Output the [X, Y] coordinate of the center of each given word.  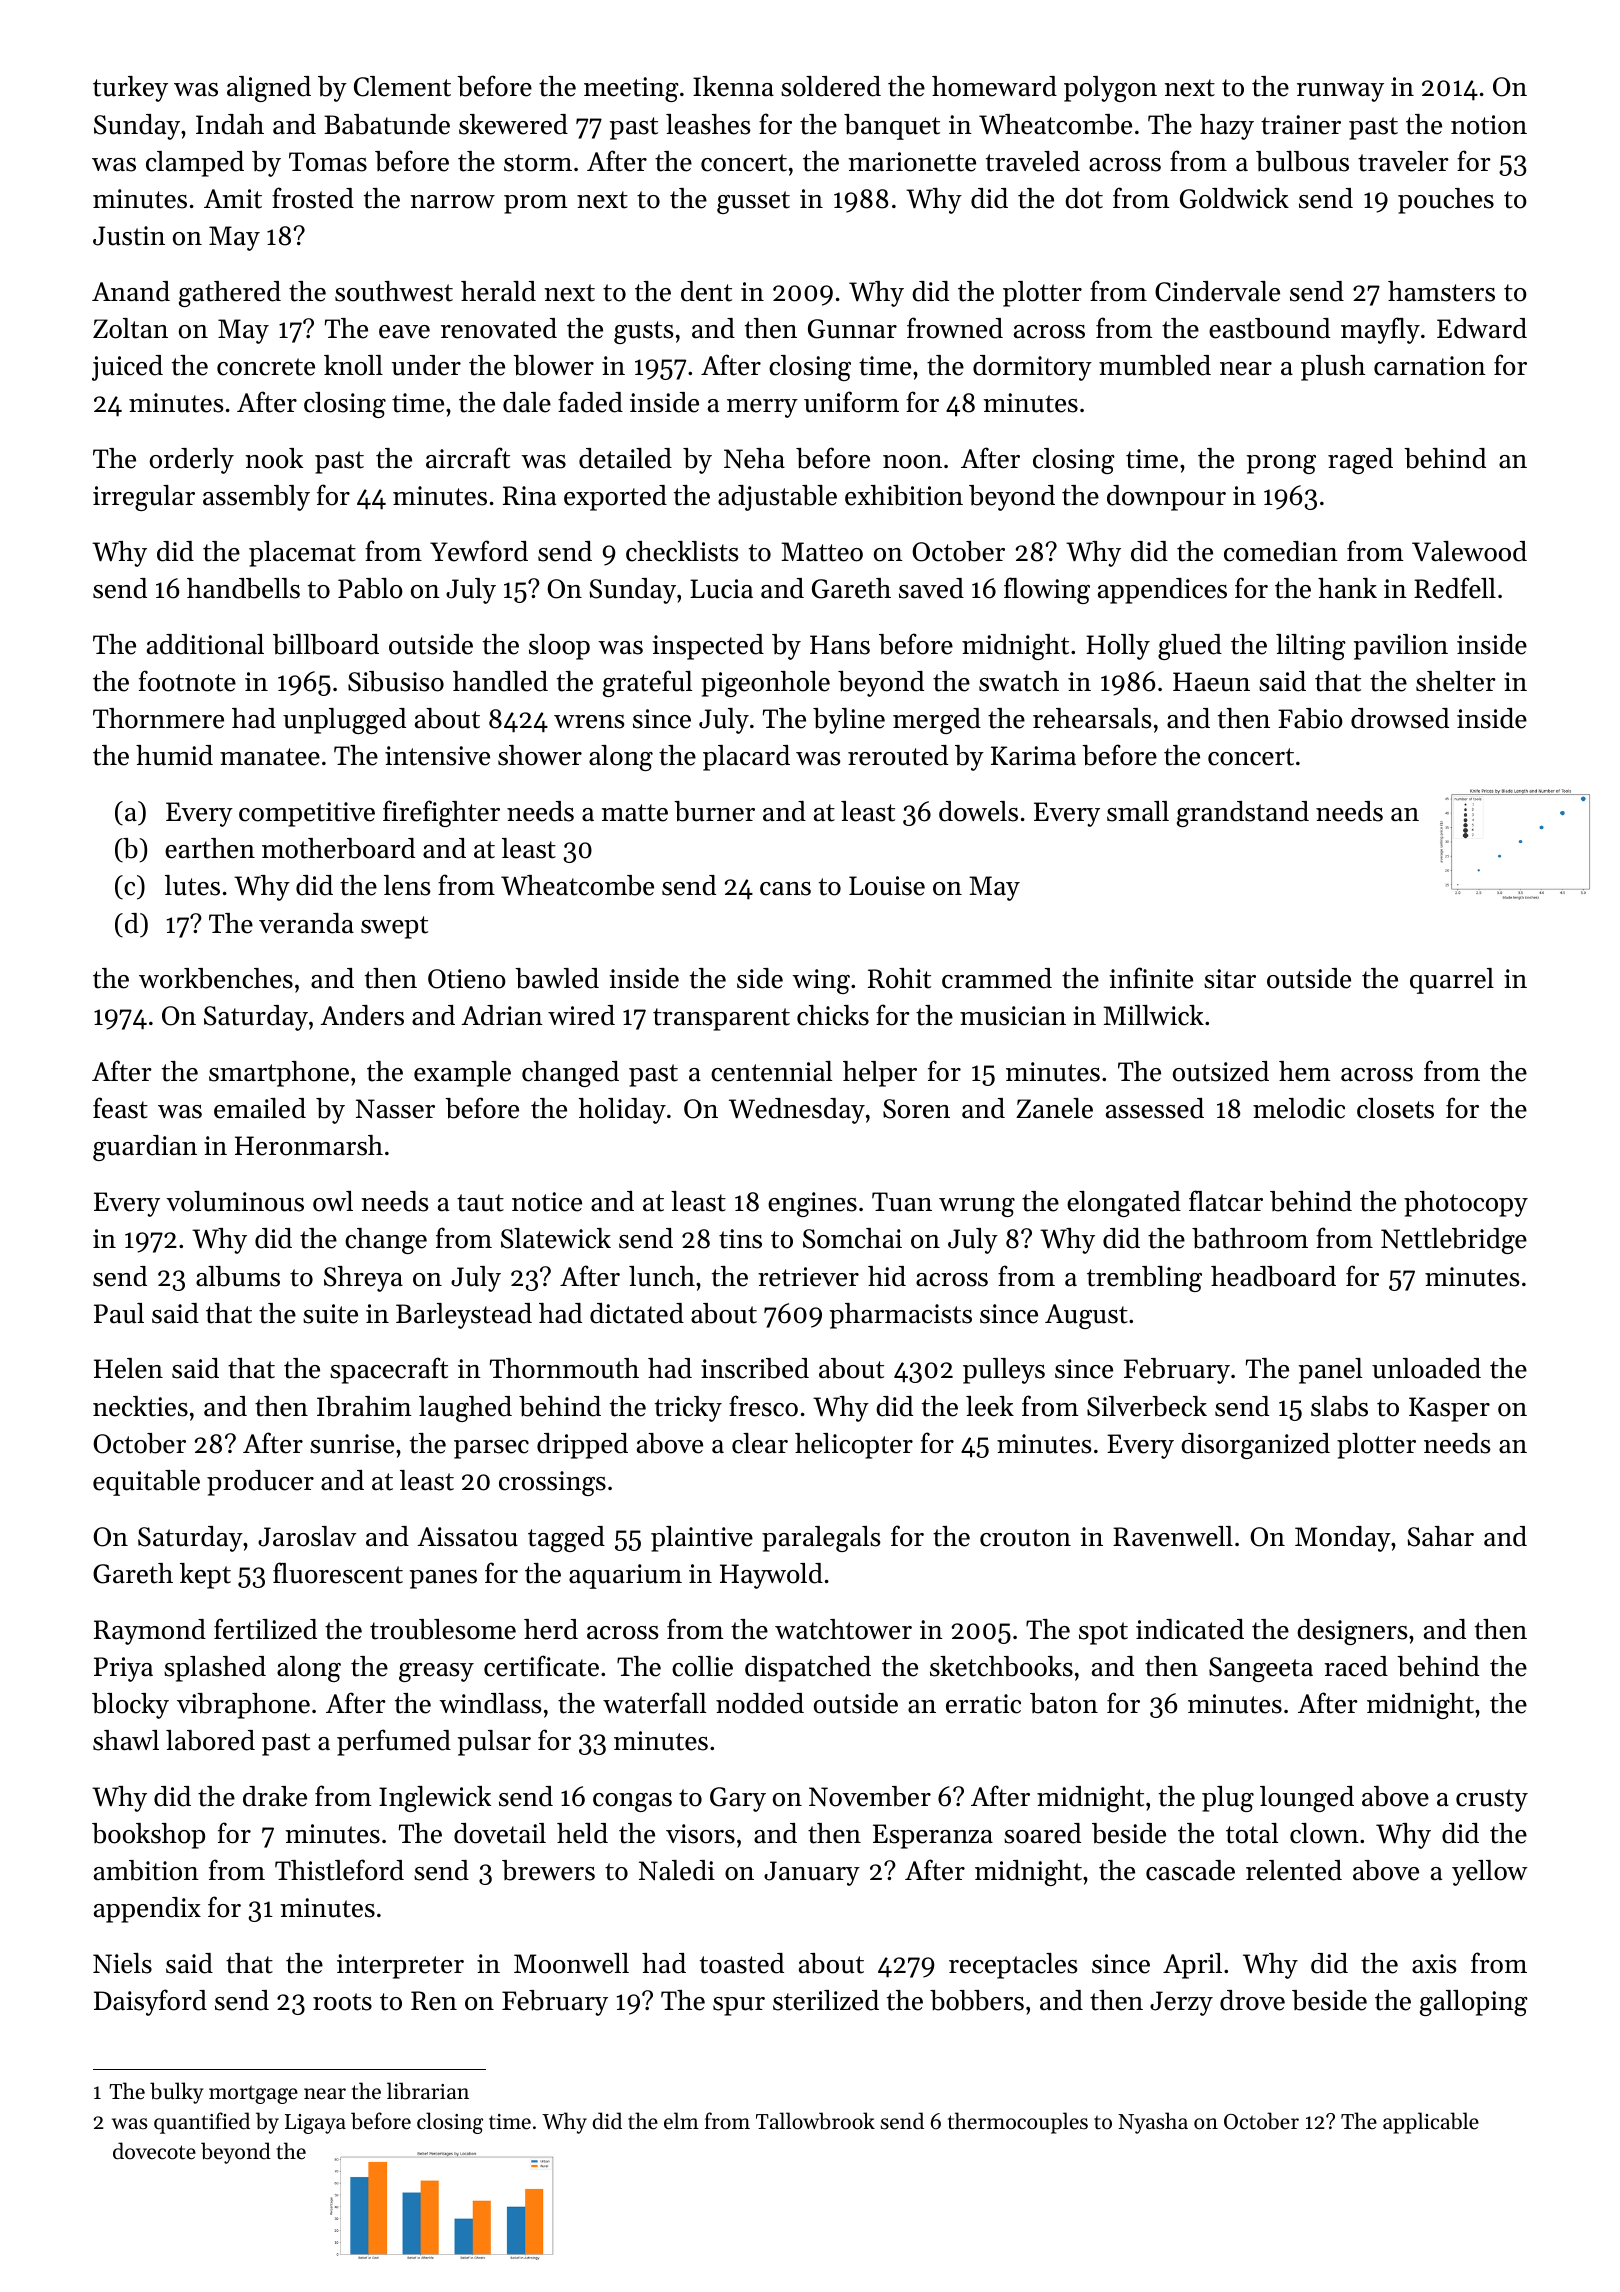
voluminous [235, 1201]
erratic [983, 1704]
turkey [130, 89]
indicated [1190, 1629]
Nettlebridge [1454, 1241]
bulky [176, 2093]
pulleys [1004, 1371]
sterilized [826, 2000]
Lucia [721, 589]
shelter [1456, 681]
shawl [126, 1740]
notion [1489, 125]
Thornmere [158, 718]
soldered [831, 86]
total [1252, 1833]
